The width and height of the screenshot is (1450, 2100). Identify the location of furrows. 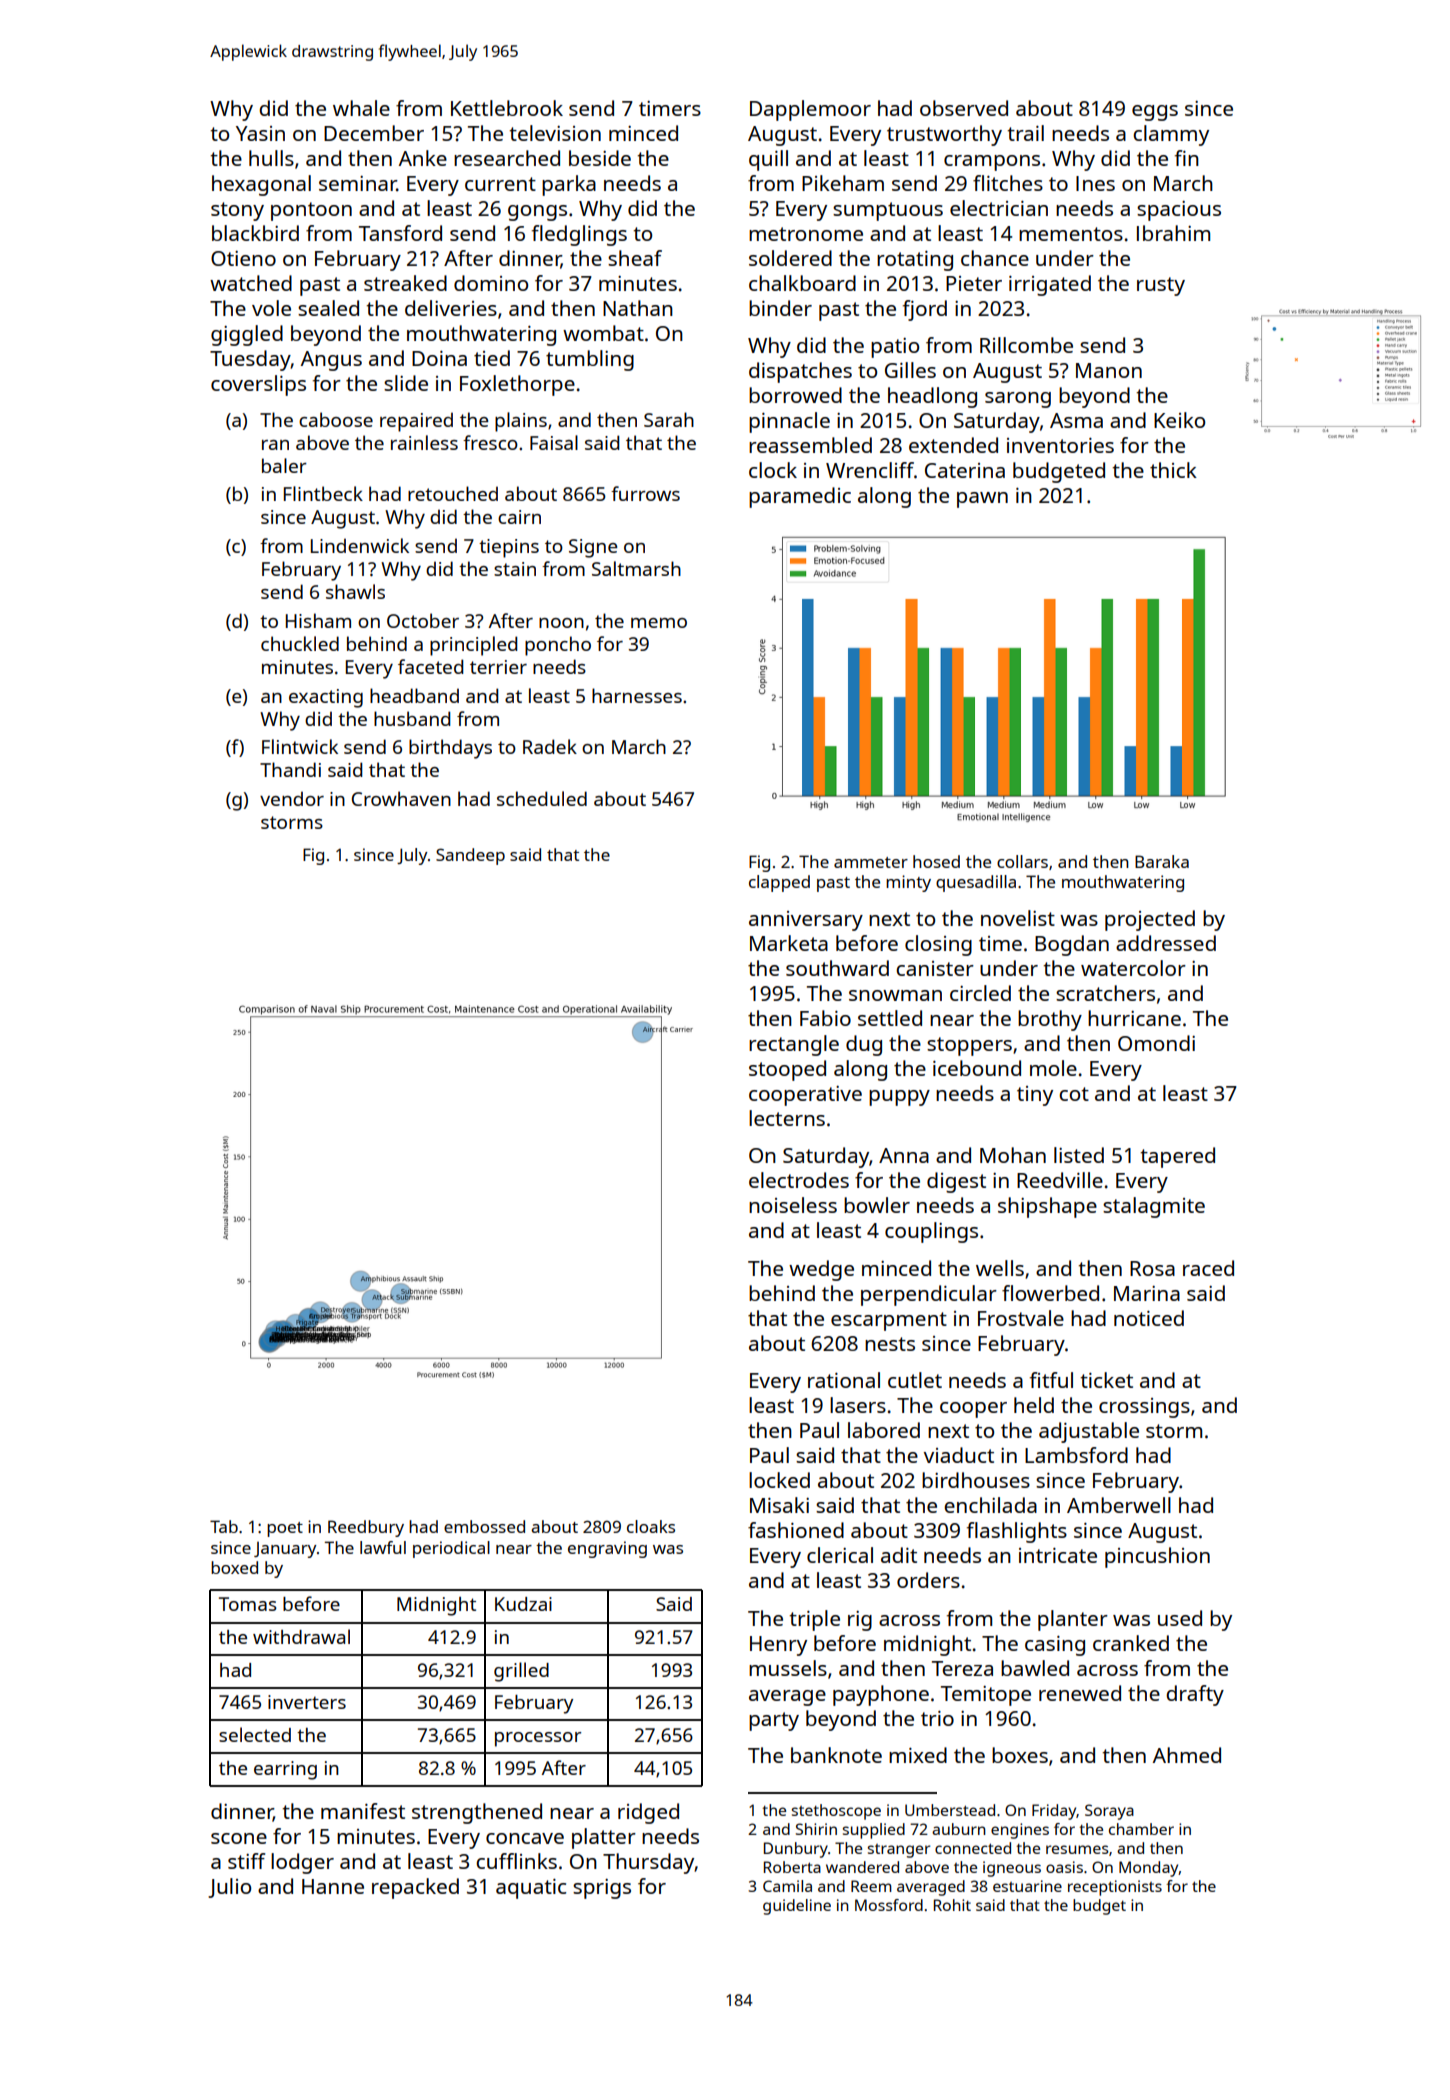
(645, 493).
